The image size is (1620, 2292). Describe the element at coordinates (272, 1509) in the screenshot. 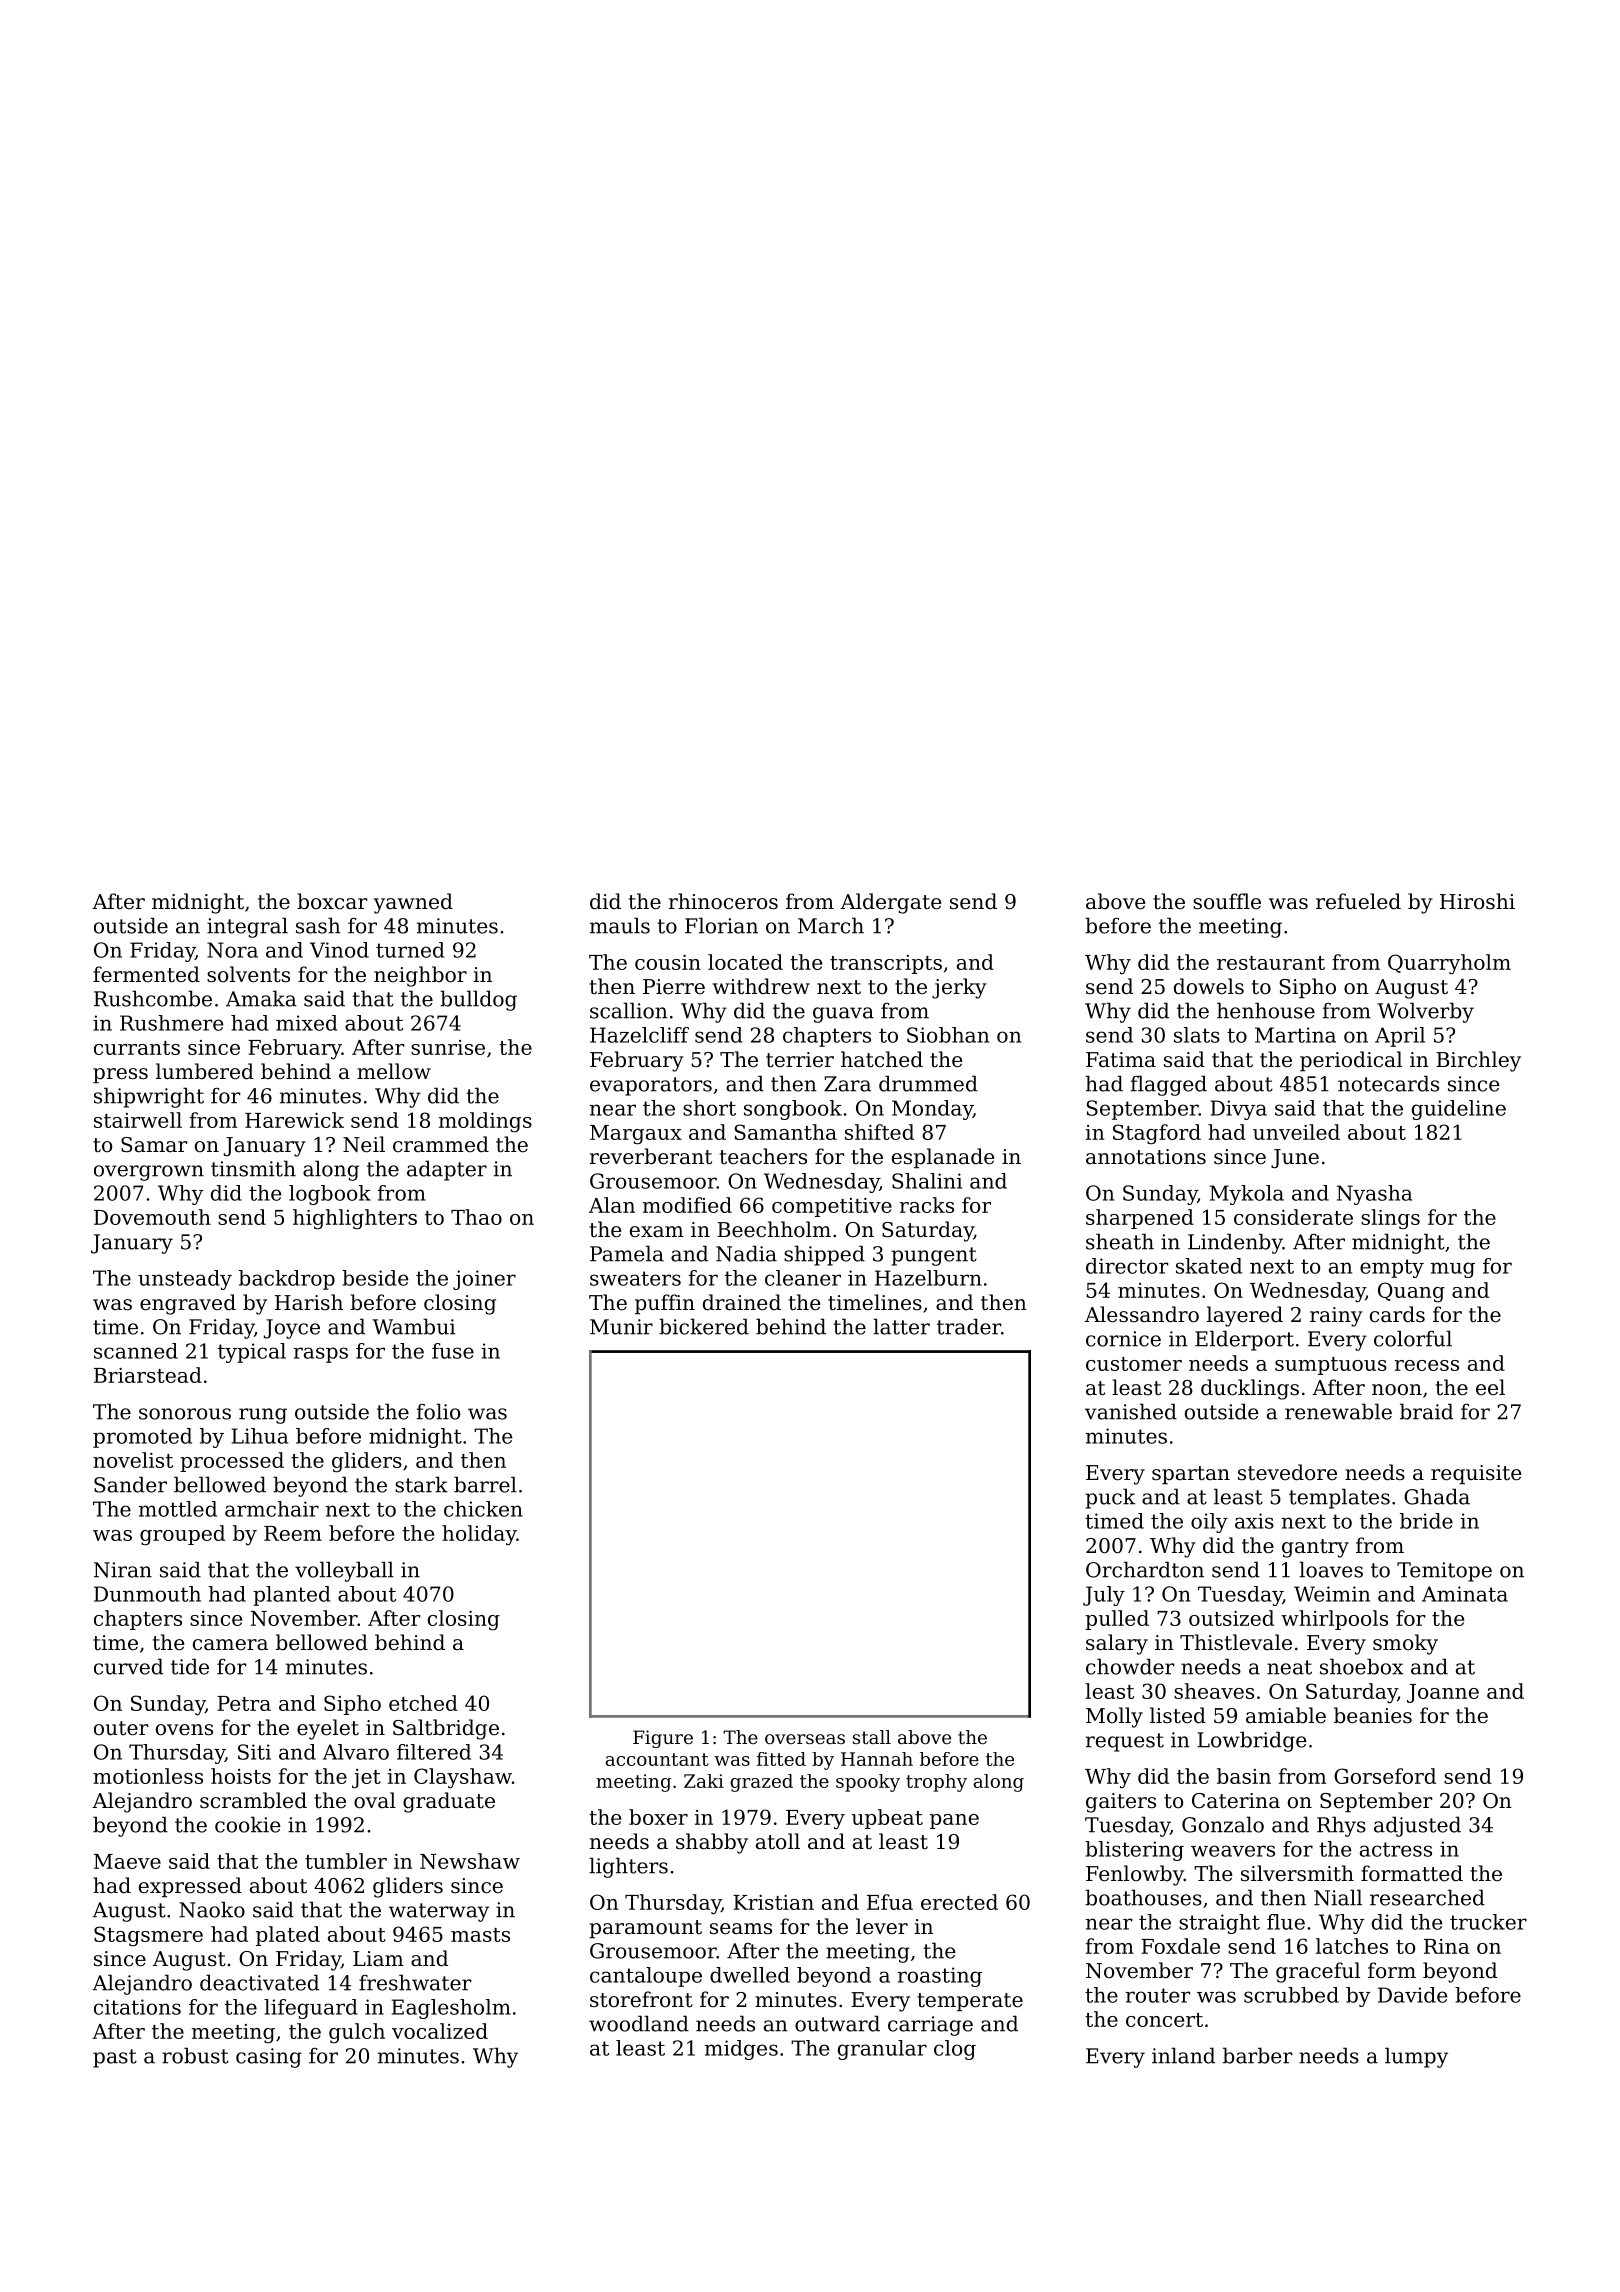

I see `armchair` at that location.
